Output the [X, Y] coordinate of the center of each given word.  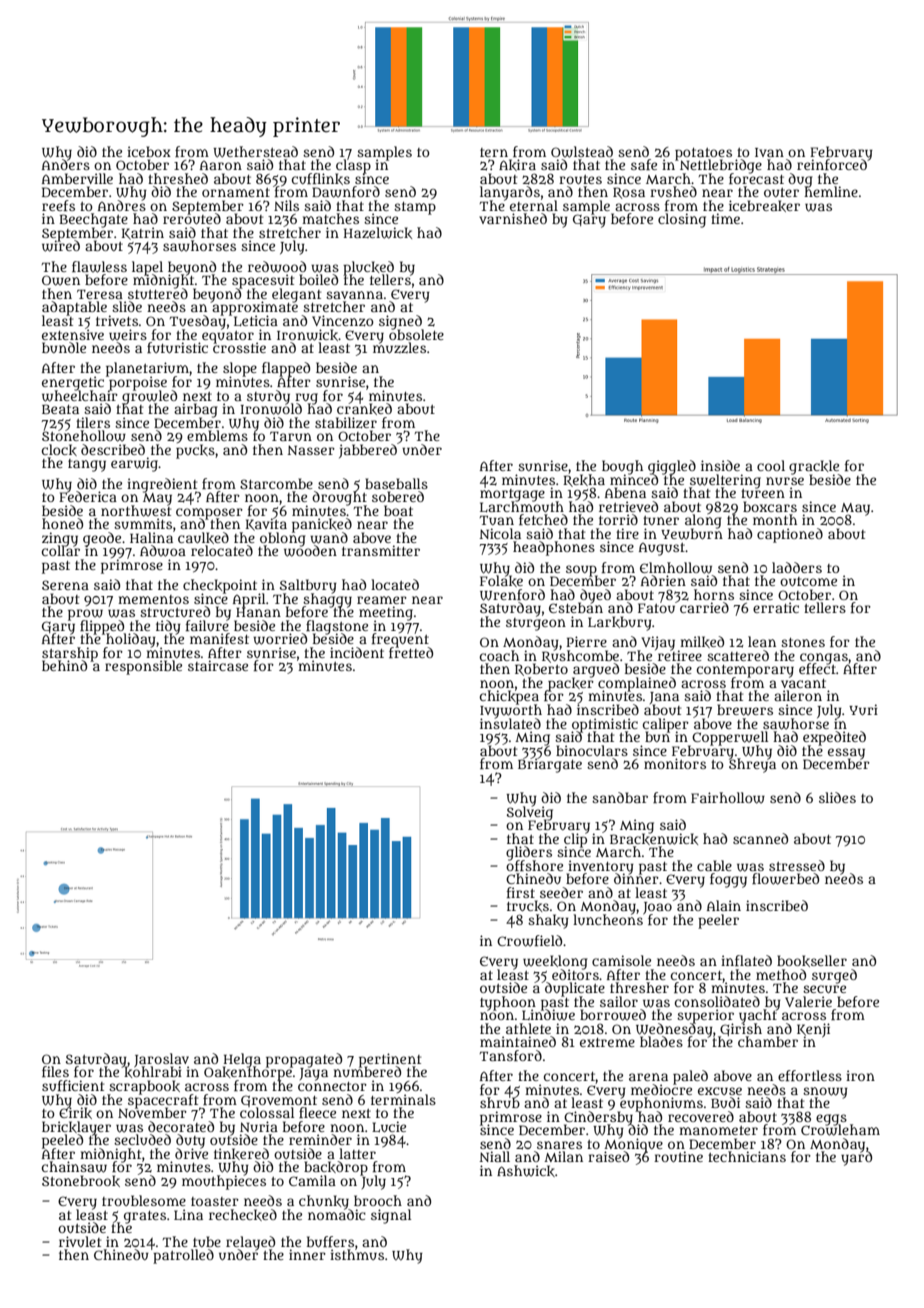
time [725, 218]
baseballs [396, 483]
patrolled [183, 1257]
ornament [236, 192]
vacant [803, 683]
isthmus [357, 1255]
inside [720, 465]
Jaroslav [161, 1060]
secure [824, 989]
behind [64, 665]
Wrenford [512, 595]
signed [400, 322]
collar [61, 551]
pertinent [390, 1060]
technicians [747, 1156]
